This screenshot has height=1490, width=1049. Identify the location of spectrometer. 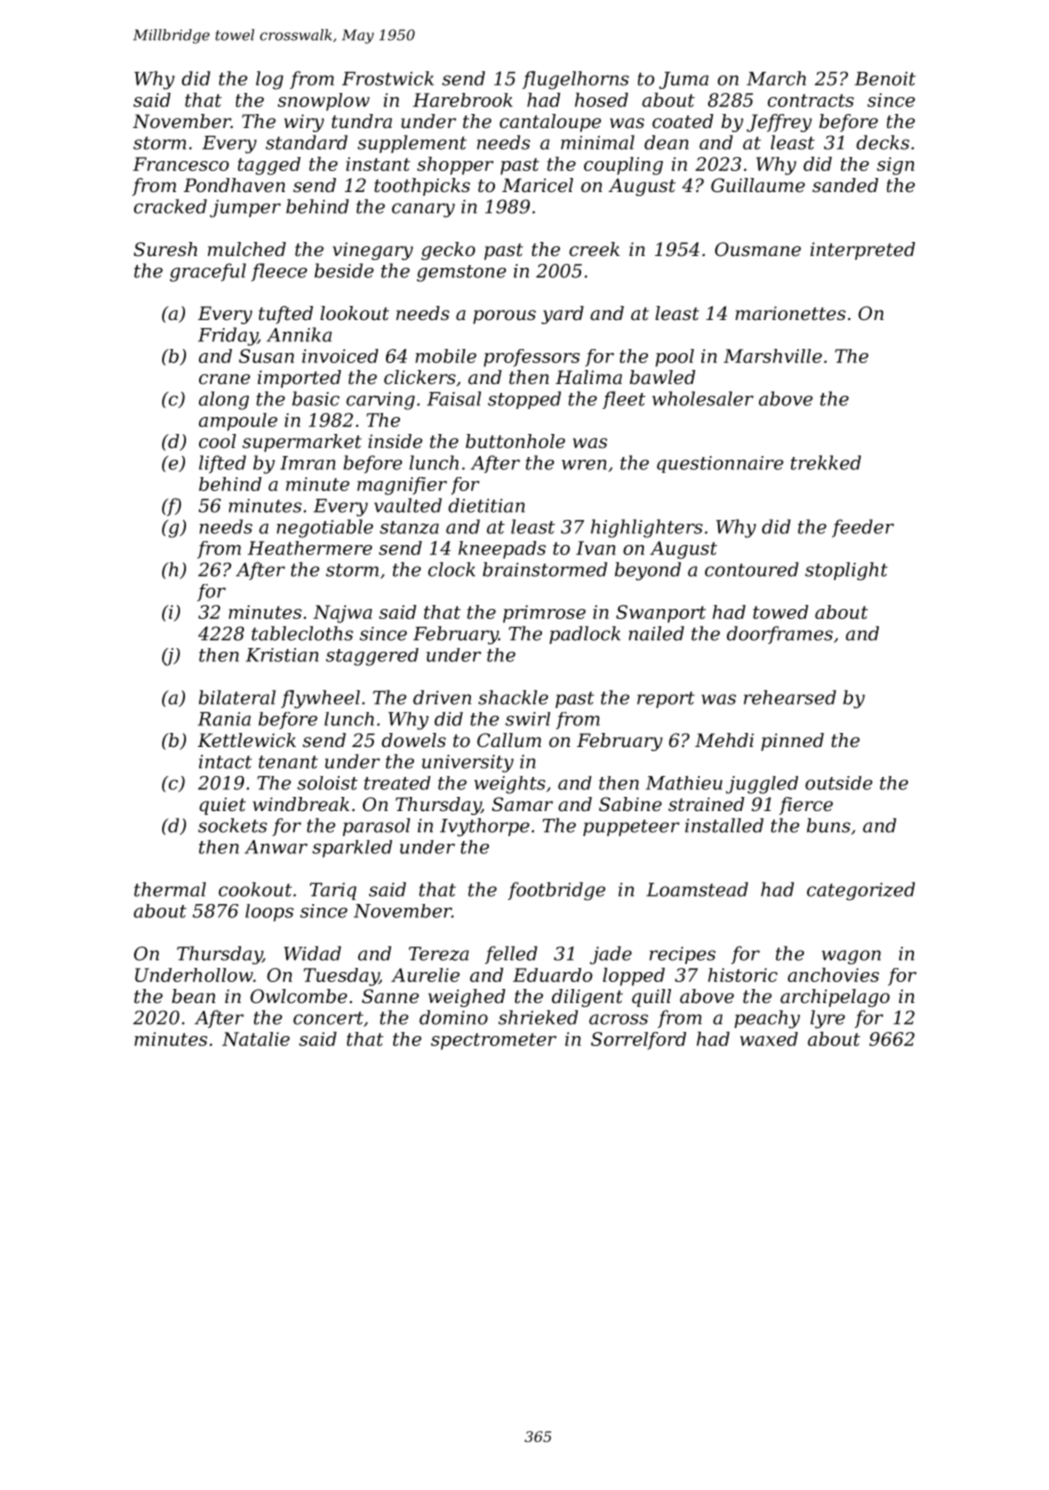
(494, 1041).
